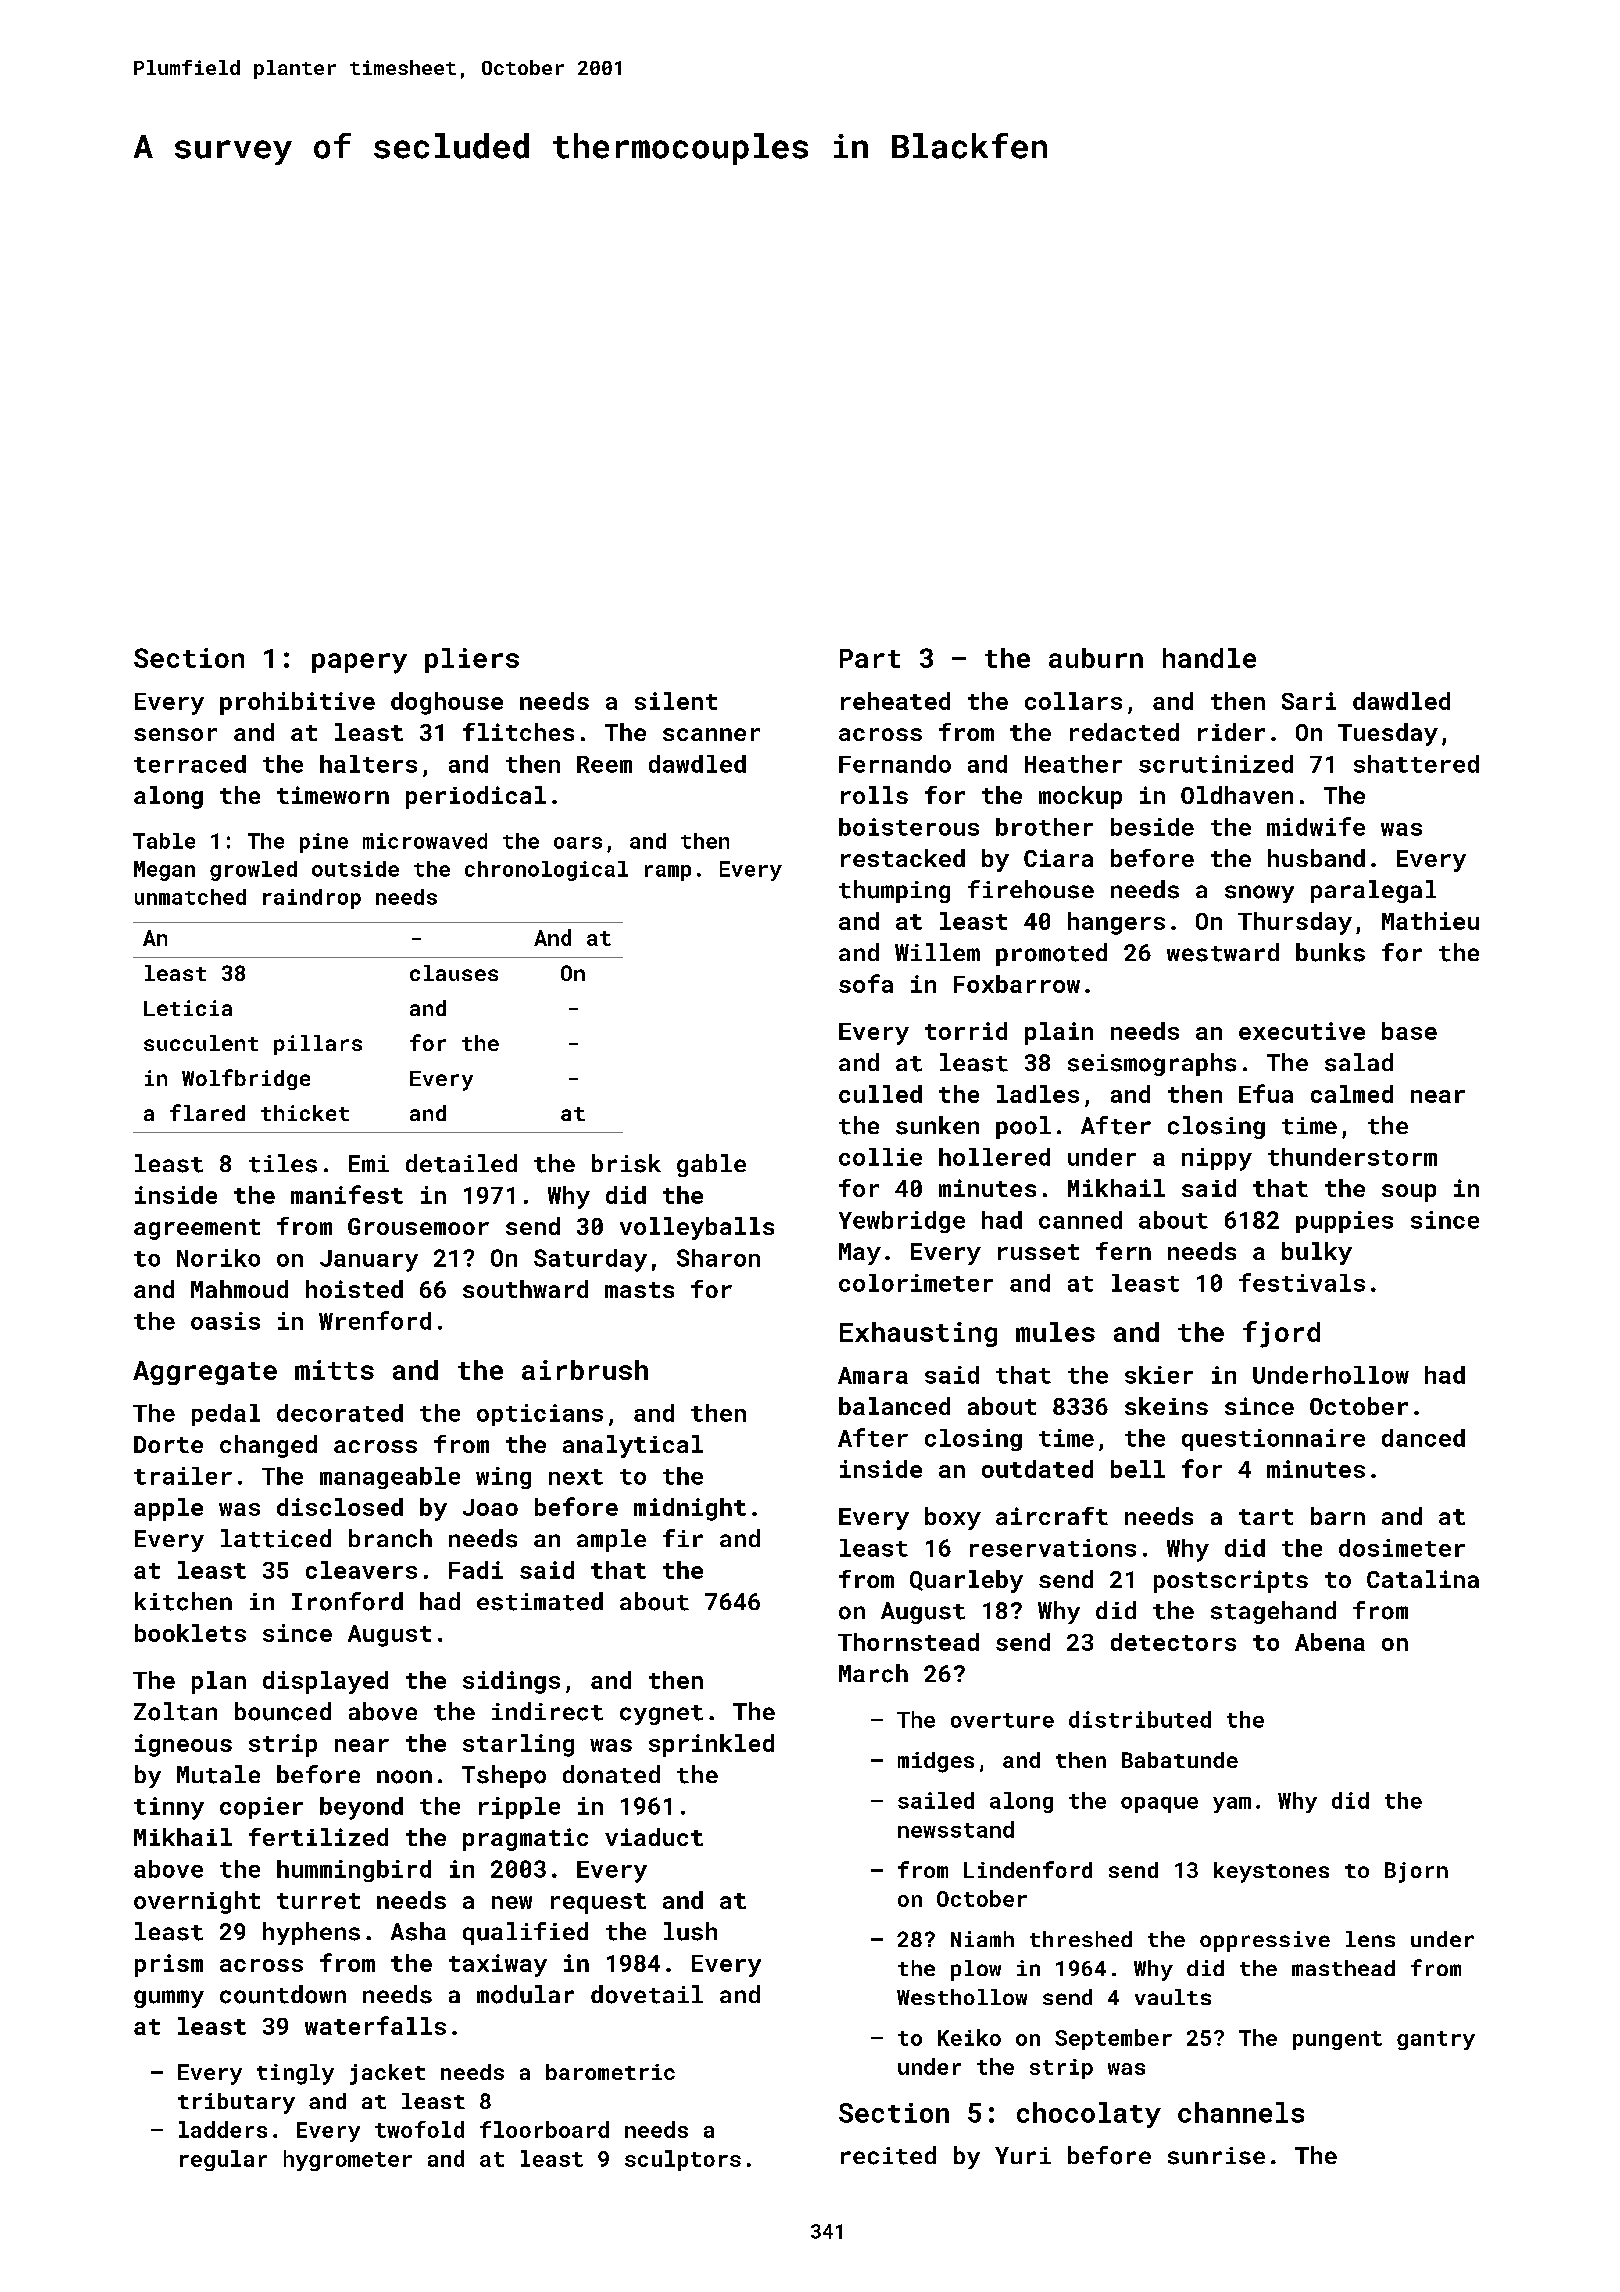  What do you see at coordinates (1209, 658) in the screenshot?
I see `handle` at bounding box center [1209, 658].
